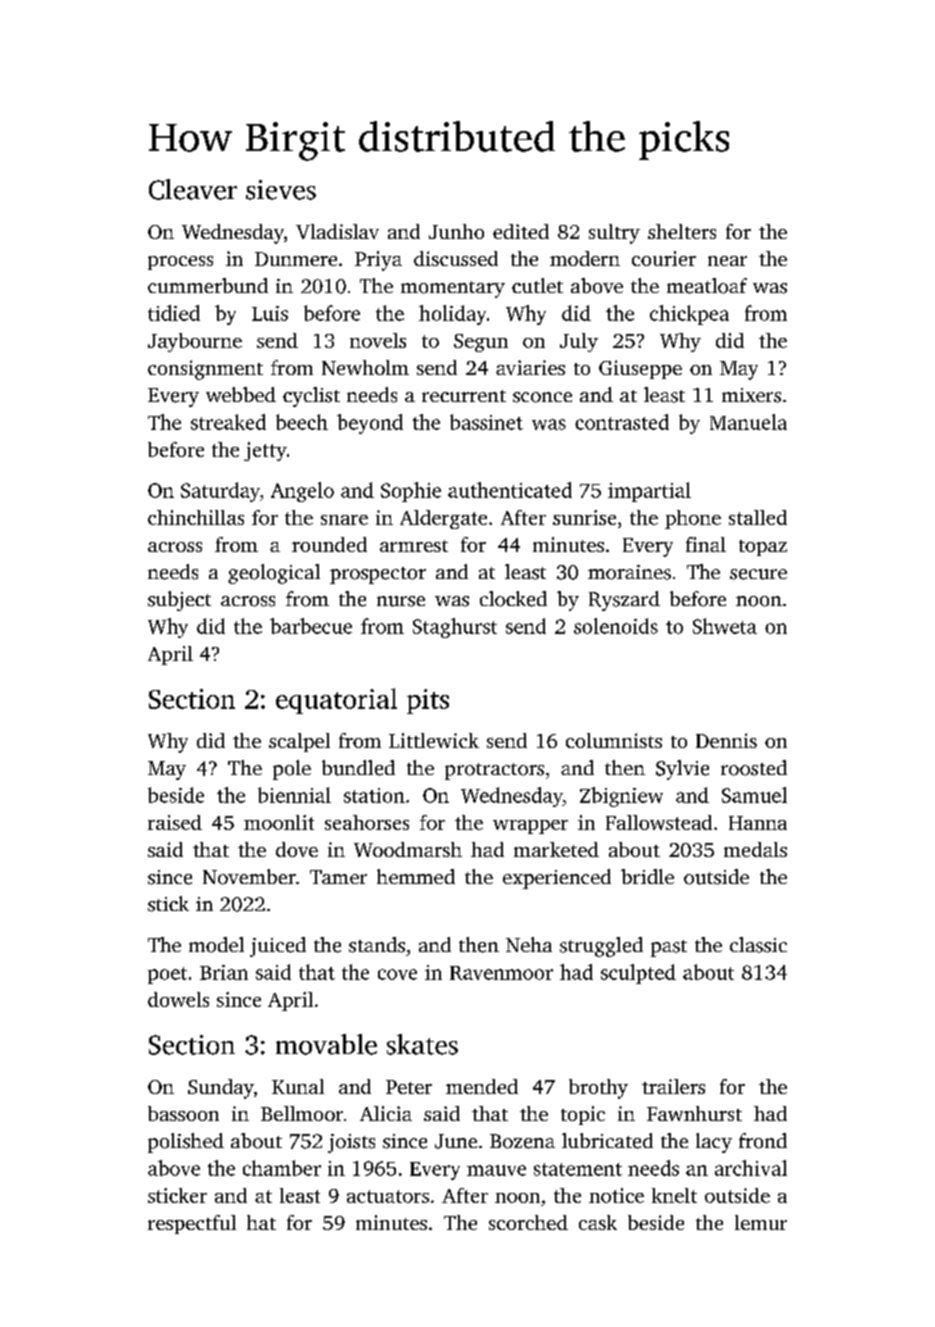 The image size is (935, 1327). What do you see at coordinates (208, 285) in the screenshot?
I see `cummerbund` at bounding box center [208, 285].
